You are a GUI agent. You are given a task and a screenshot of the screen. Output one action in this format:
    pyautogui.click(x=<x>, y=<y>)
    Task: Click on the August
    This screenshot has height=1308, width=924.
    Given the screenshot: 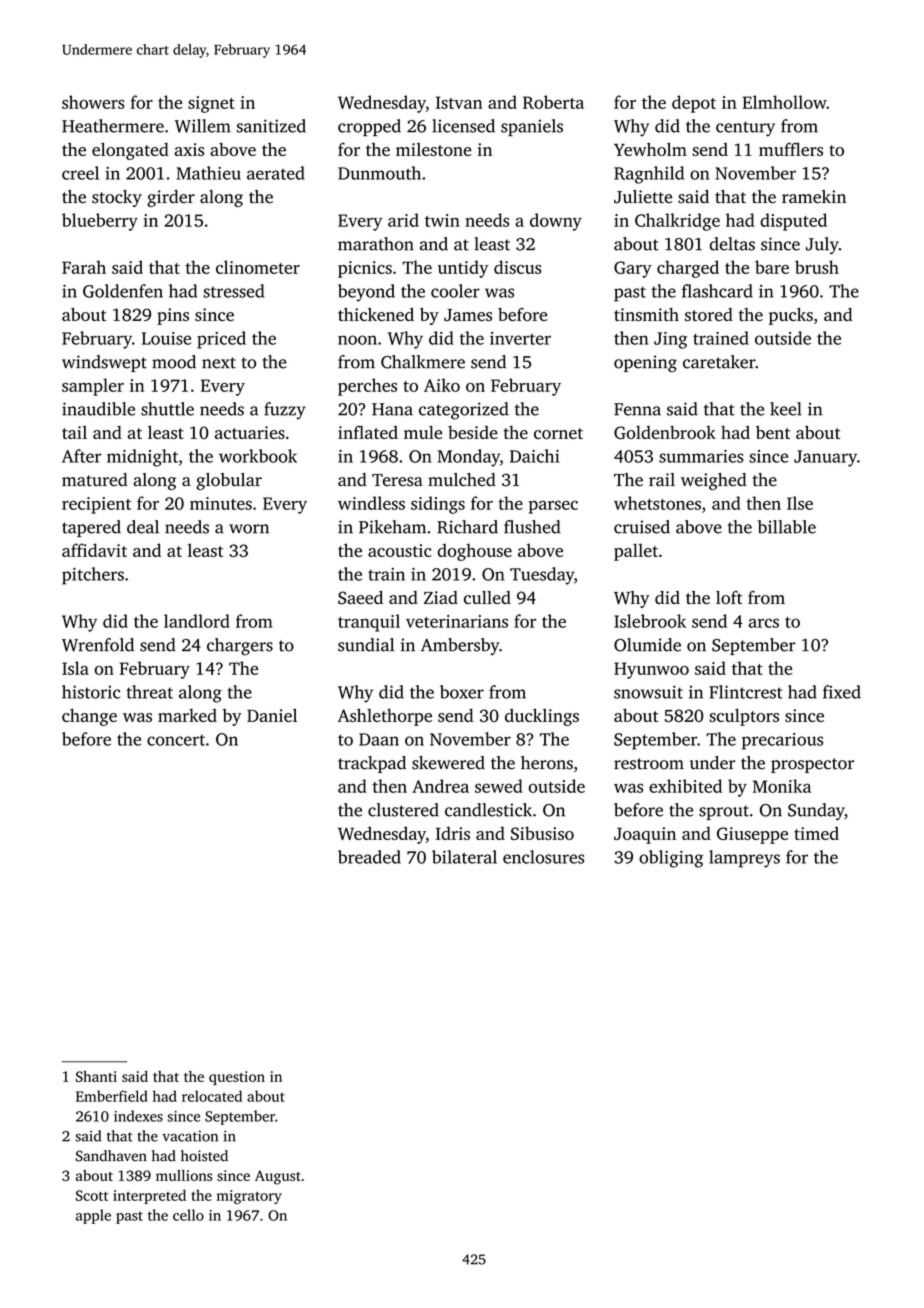 What is the action you would take?
    pyautogui.click(x=278, y=1177)
